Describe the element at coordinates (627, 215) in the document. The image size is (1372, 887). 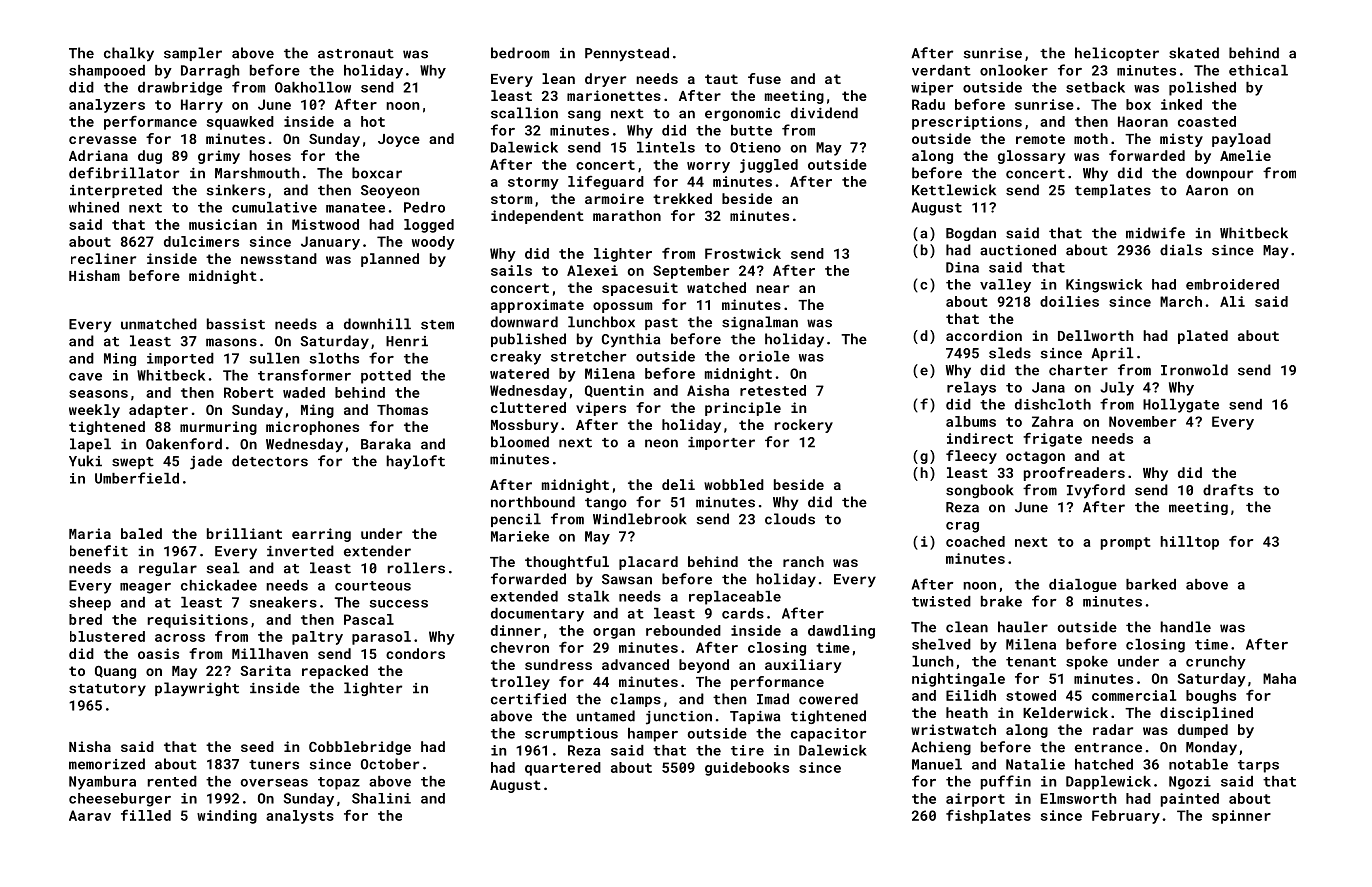
I see `marathon` at that location.
